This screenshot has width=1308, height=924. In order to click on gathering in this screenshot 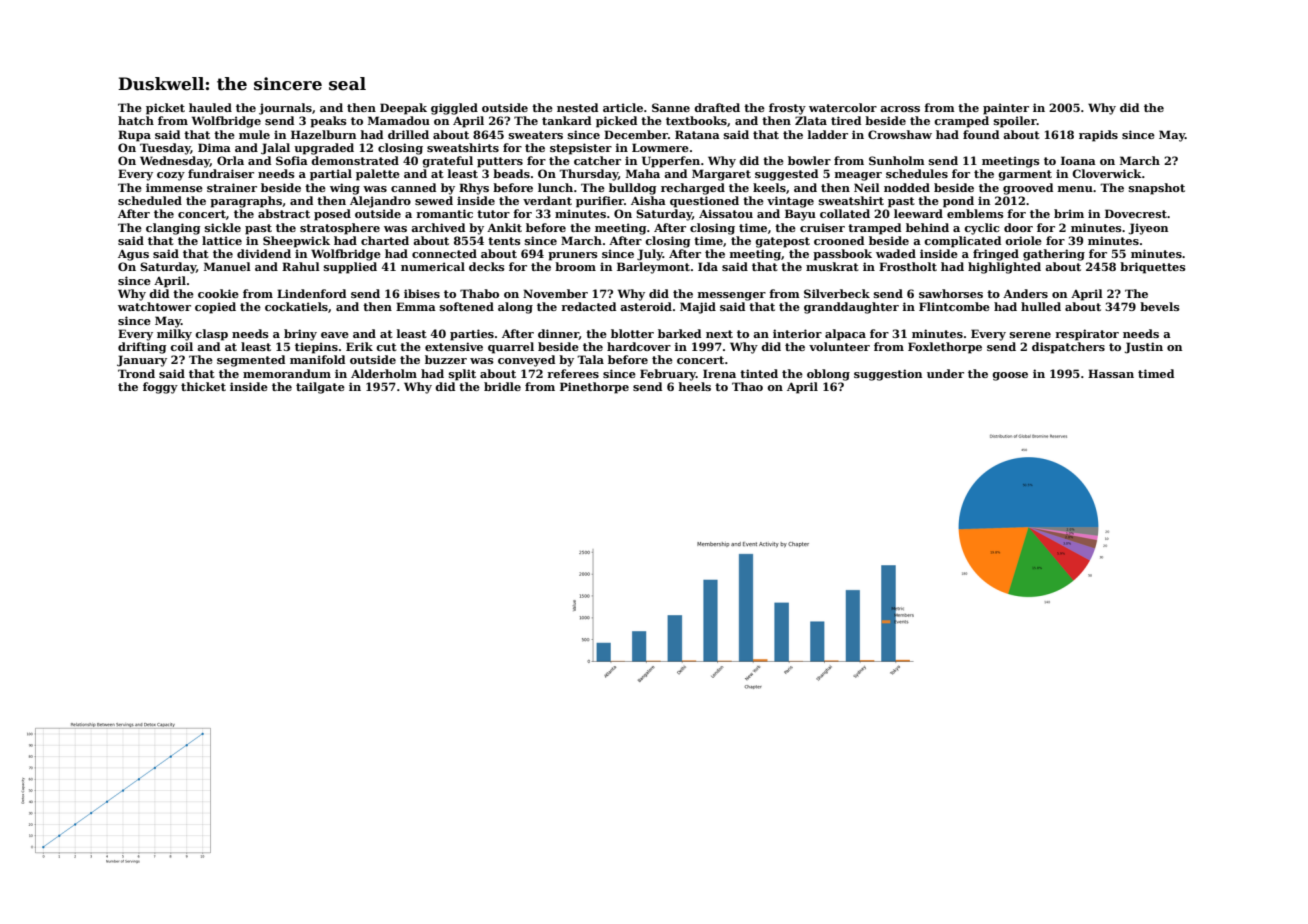, I will do `click(1054, 255)`.
